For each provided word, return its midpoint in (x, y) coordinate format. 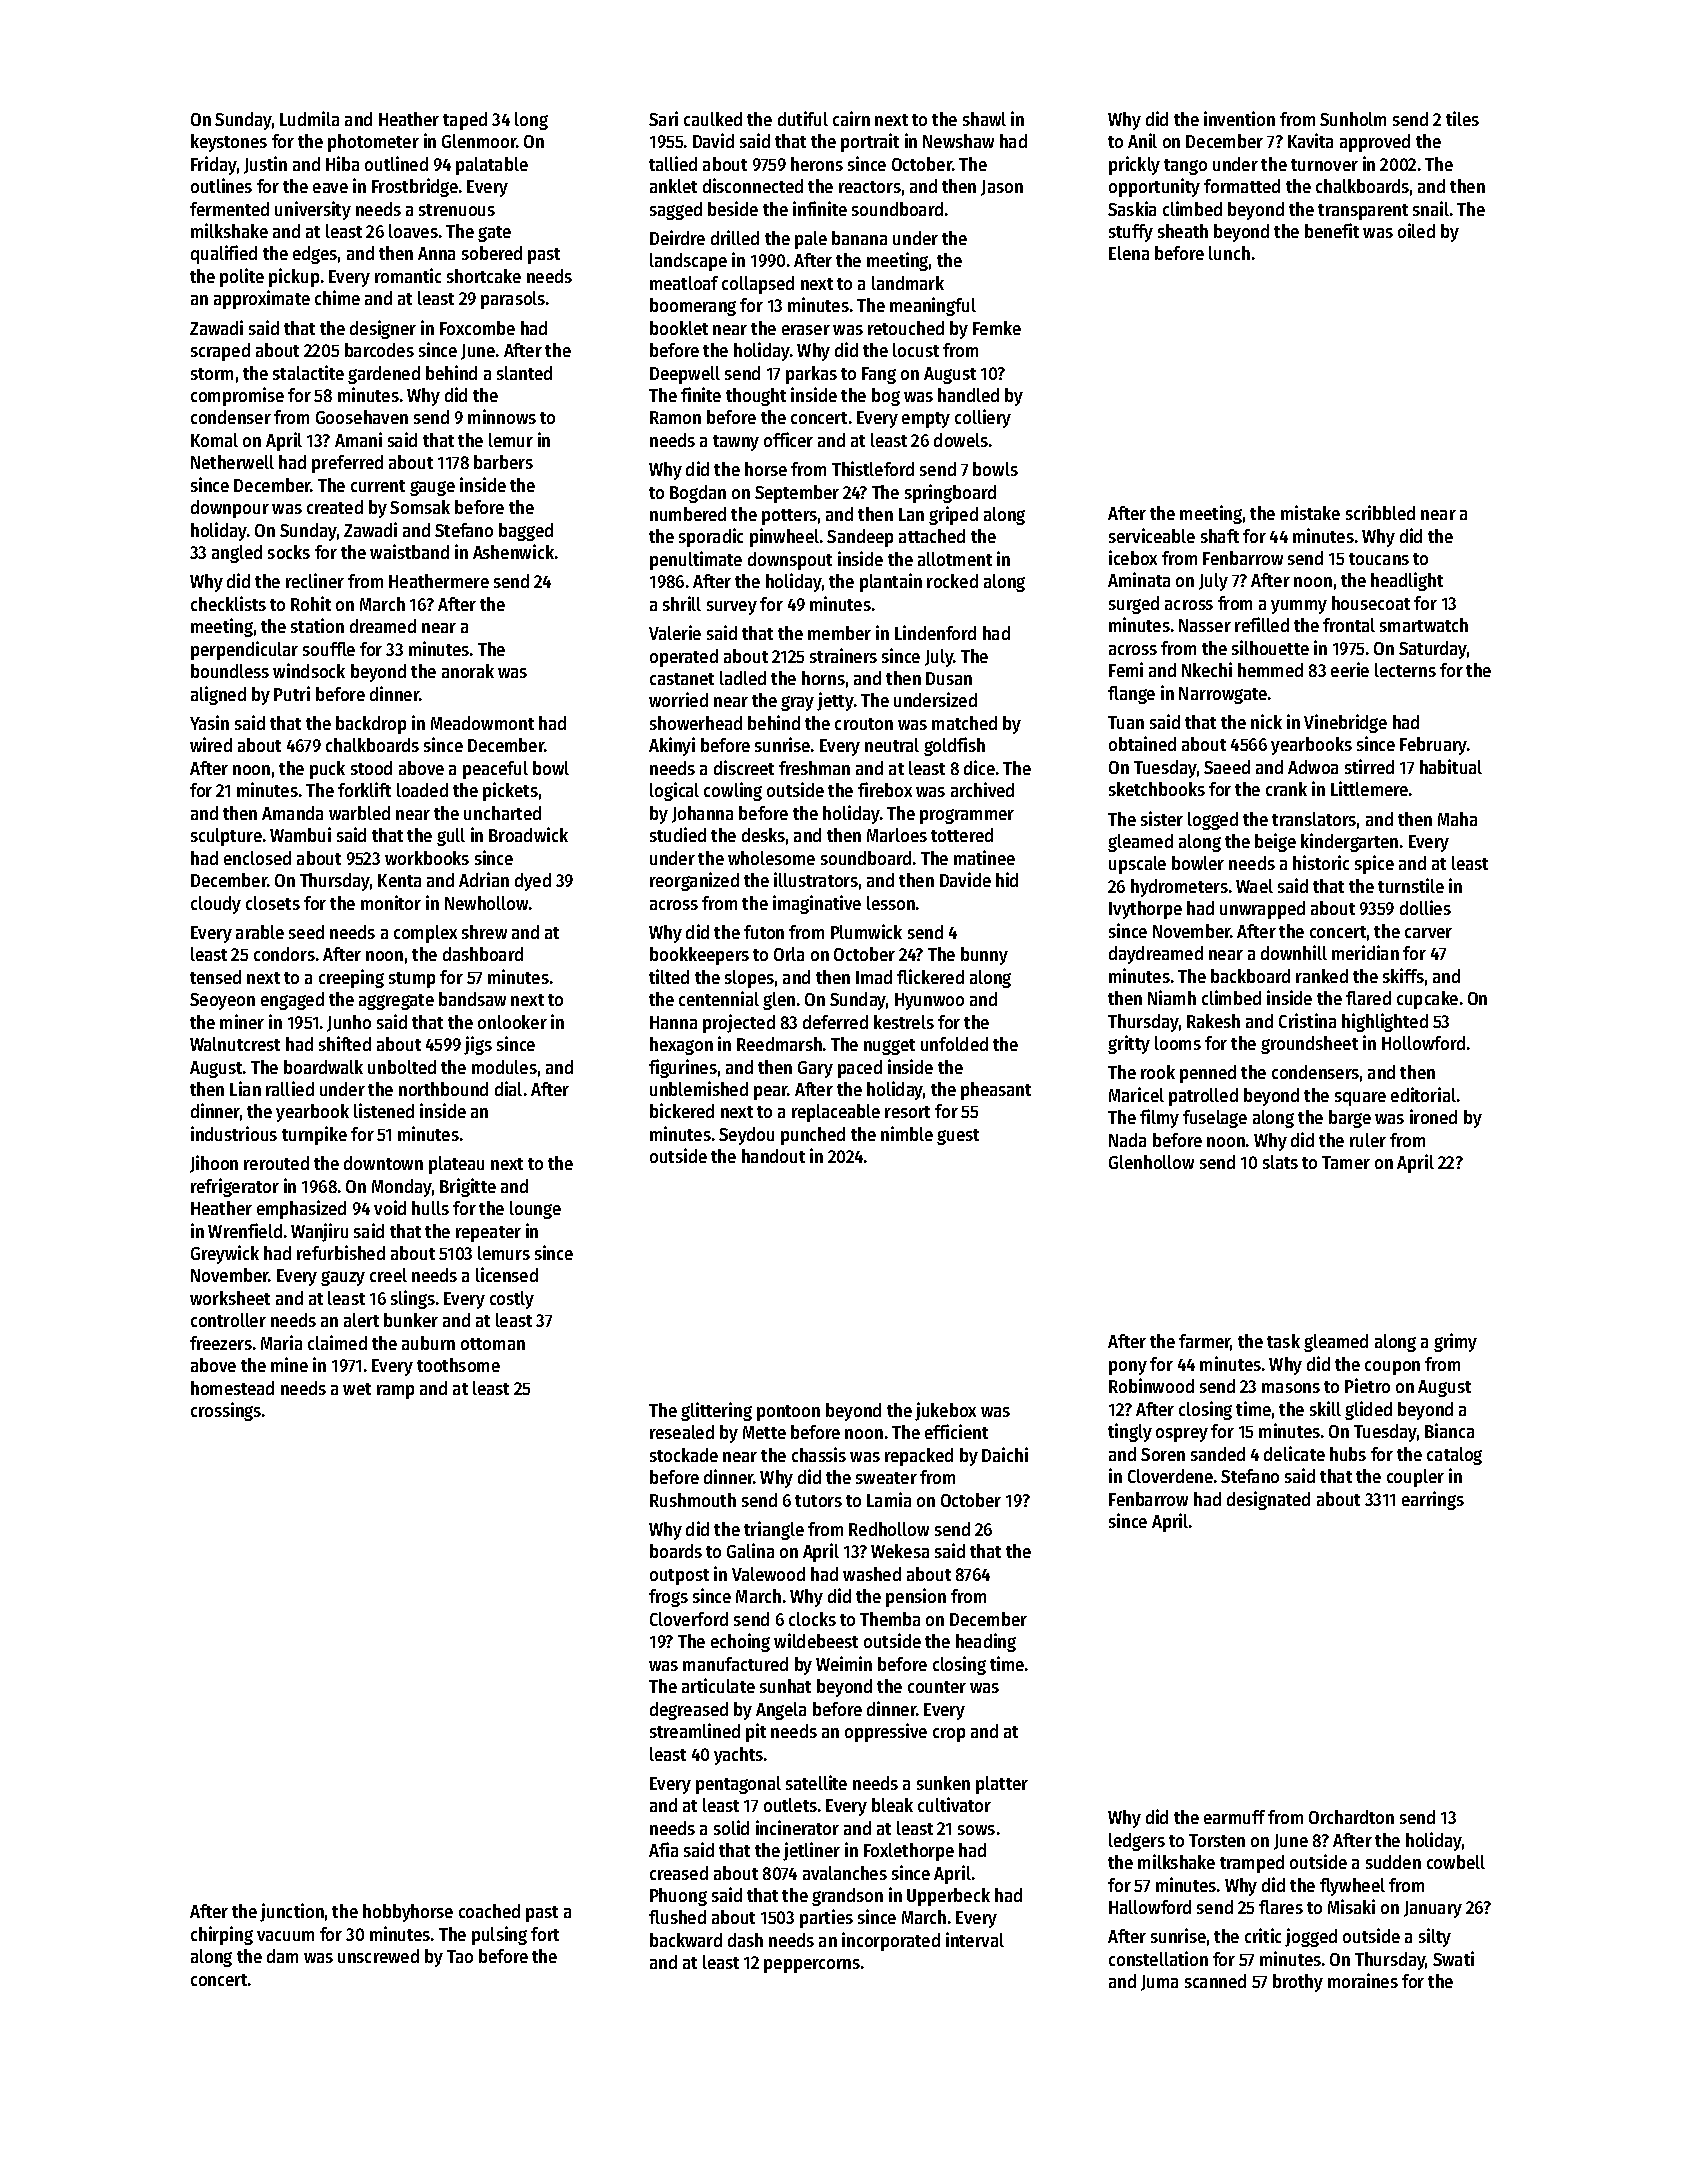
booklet (679, 328)
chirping (222, 1935)
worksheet (230, 1298)
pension (916, 1597)
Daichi (1005, 1454)
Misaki (1351, 1906)
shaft (1220, 536)
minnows (502, 416)
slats (1280, 1162)
